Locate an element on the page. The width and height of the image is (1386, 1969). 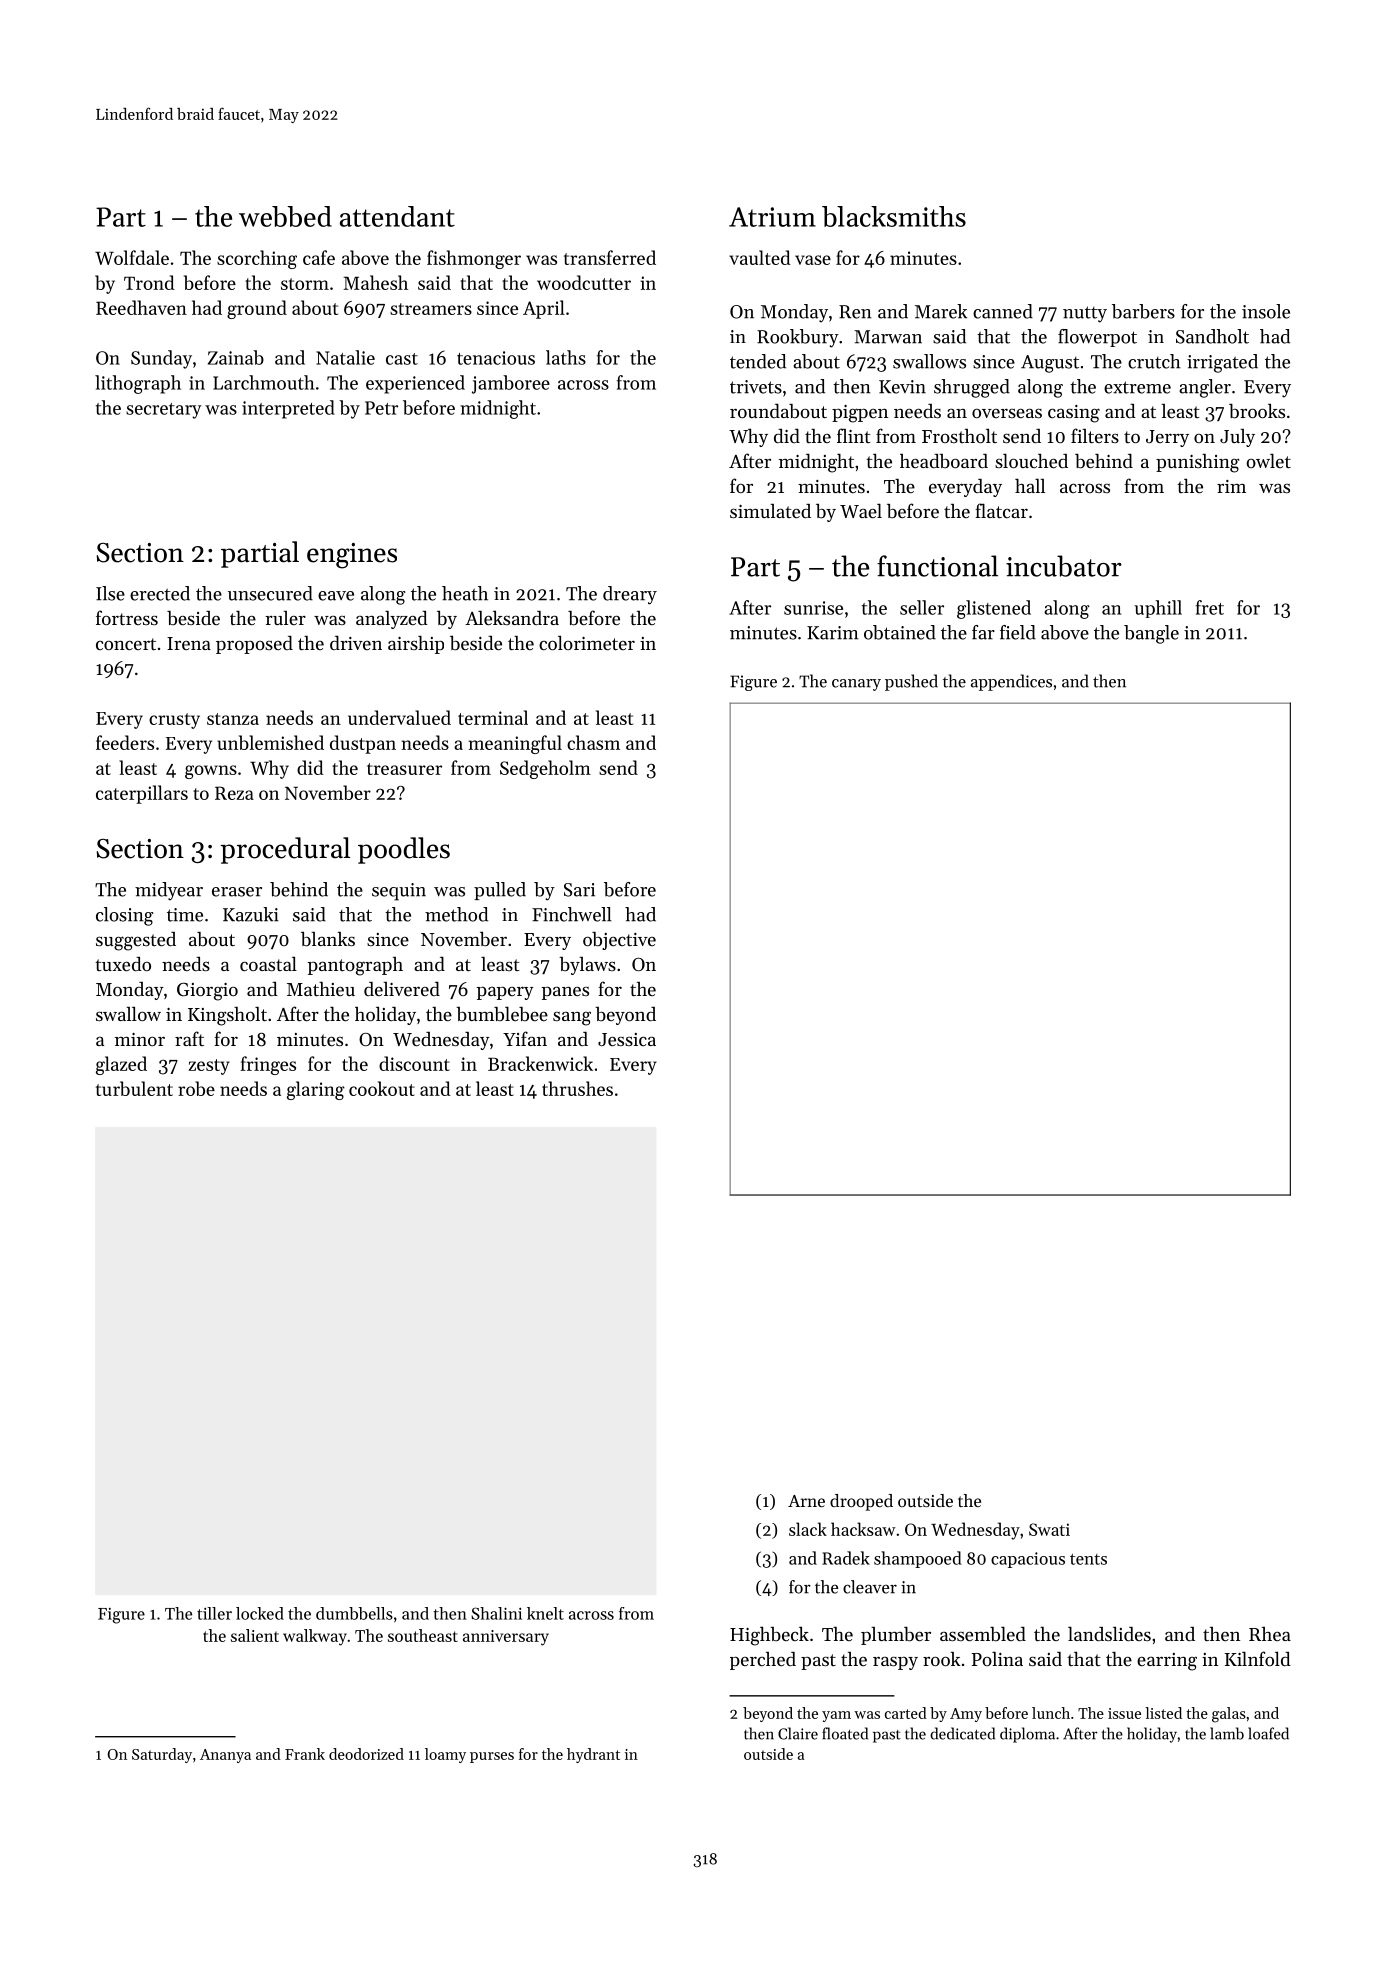
gowns is located at coordinates (211, 772).
